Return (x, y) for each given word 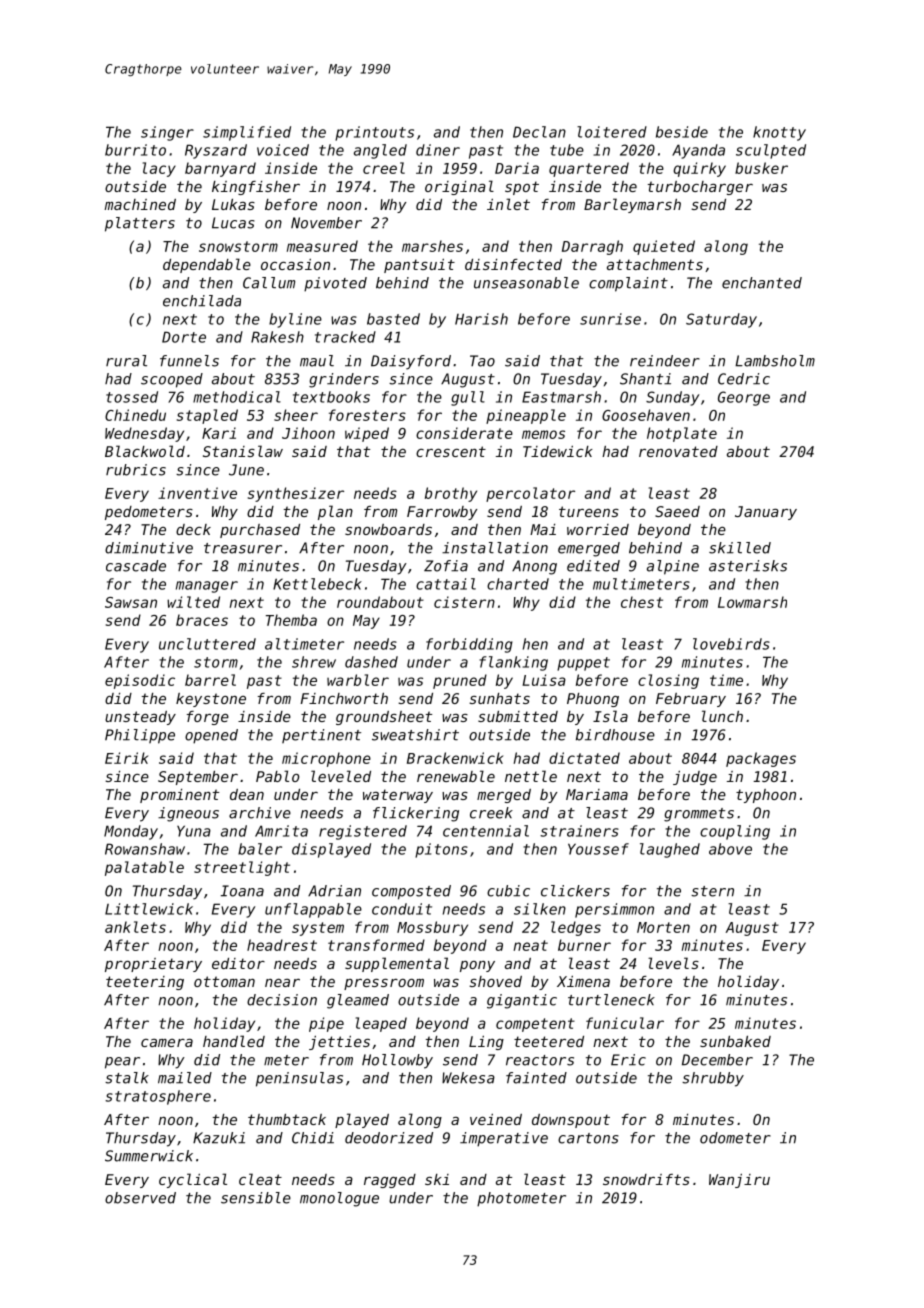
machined (140, 204)
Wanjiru (739, 1181)
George (744, 398)
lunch (722, 716)
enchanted (762, 283)
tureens (589, 511)
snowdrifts (646, 1179)
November (326, 223)
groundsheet (384, 718)
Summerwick (149, 1156)
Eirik (126, 758)
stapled (207, 416)
